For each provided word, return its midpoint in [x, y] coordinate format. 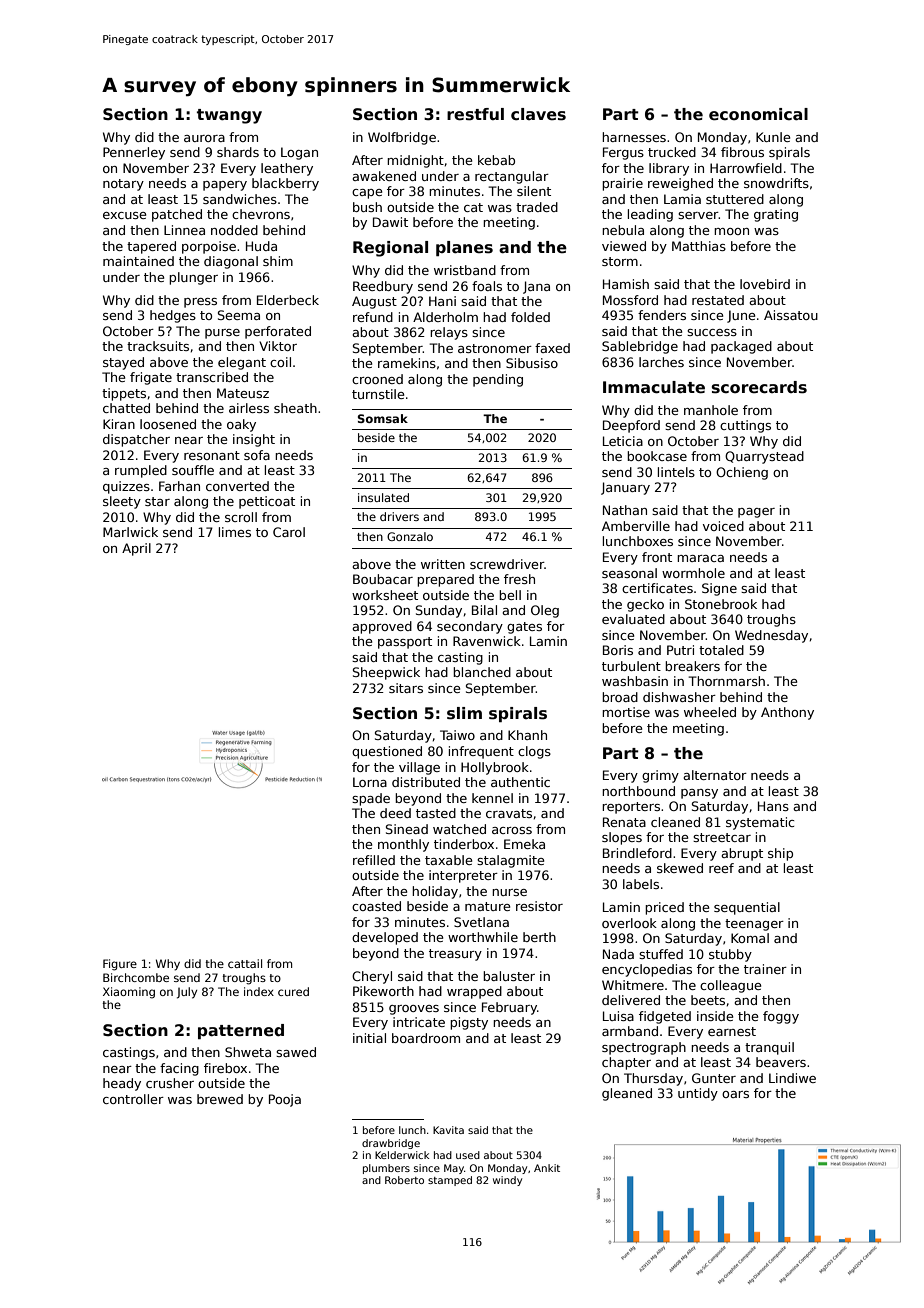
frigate [151, 378]
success [712, 332]
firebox [225, 1068]
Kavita [448, 1130]
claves [538, 114]
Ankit [547, 1168]
